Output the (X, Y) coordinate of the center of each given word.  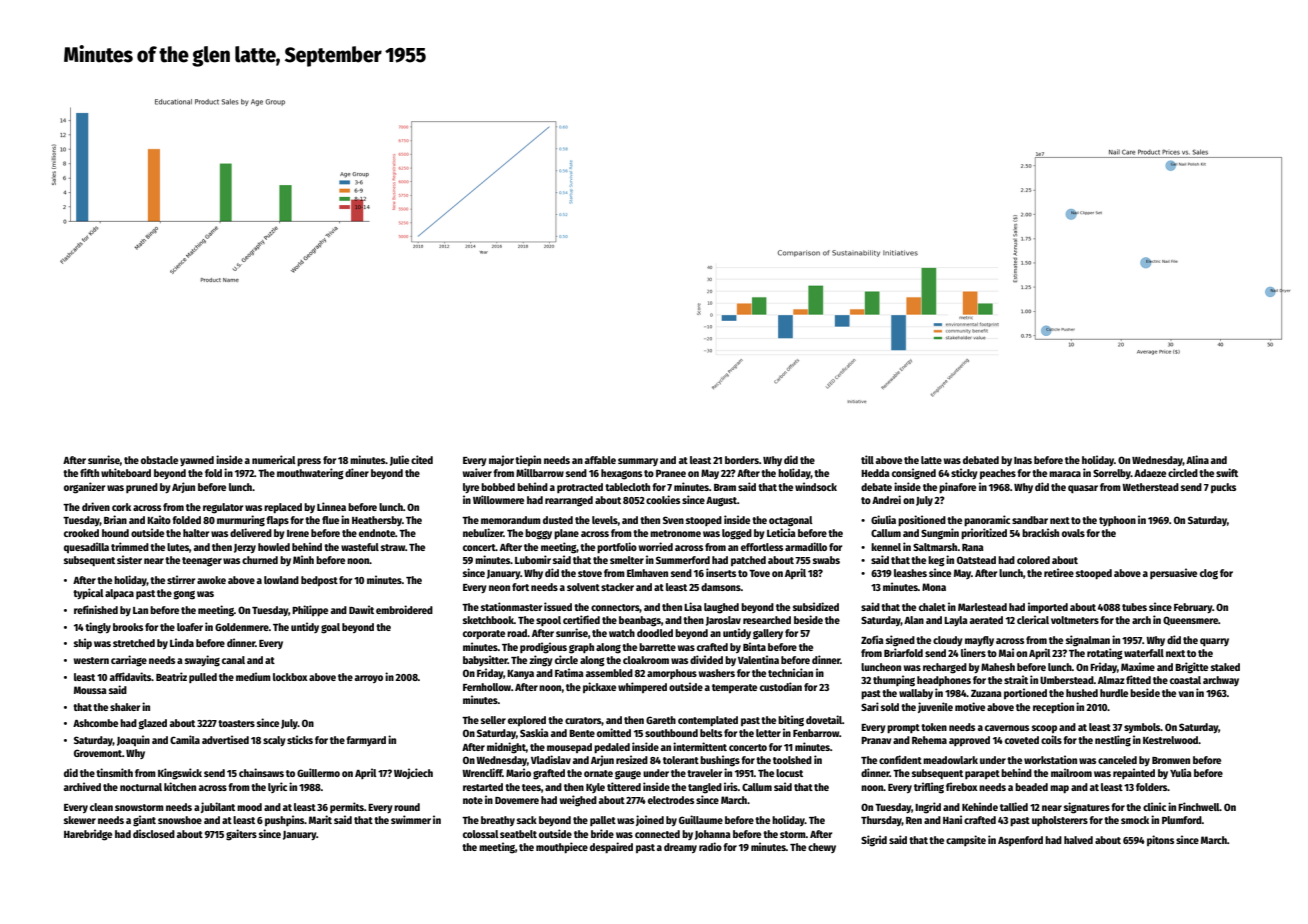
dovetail (824, 719)
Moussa (90, 690)
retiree (1059, 572)
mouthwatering (310, 474)
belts (711, 733)
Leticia (781, 532)
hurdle (1114, 693)
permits (347, 807)
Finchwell (1199, 806)
